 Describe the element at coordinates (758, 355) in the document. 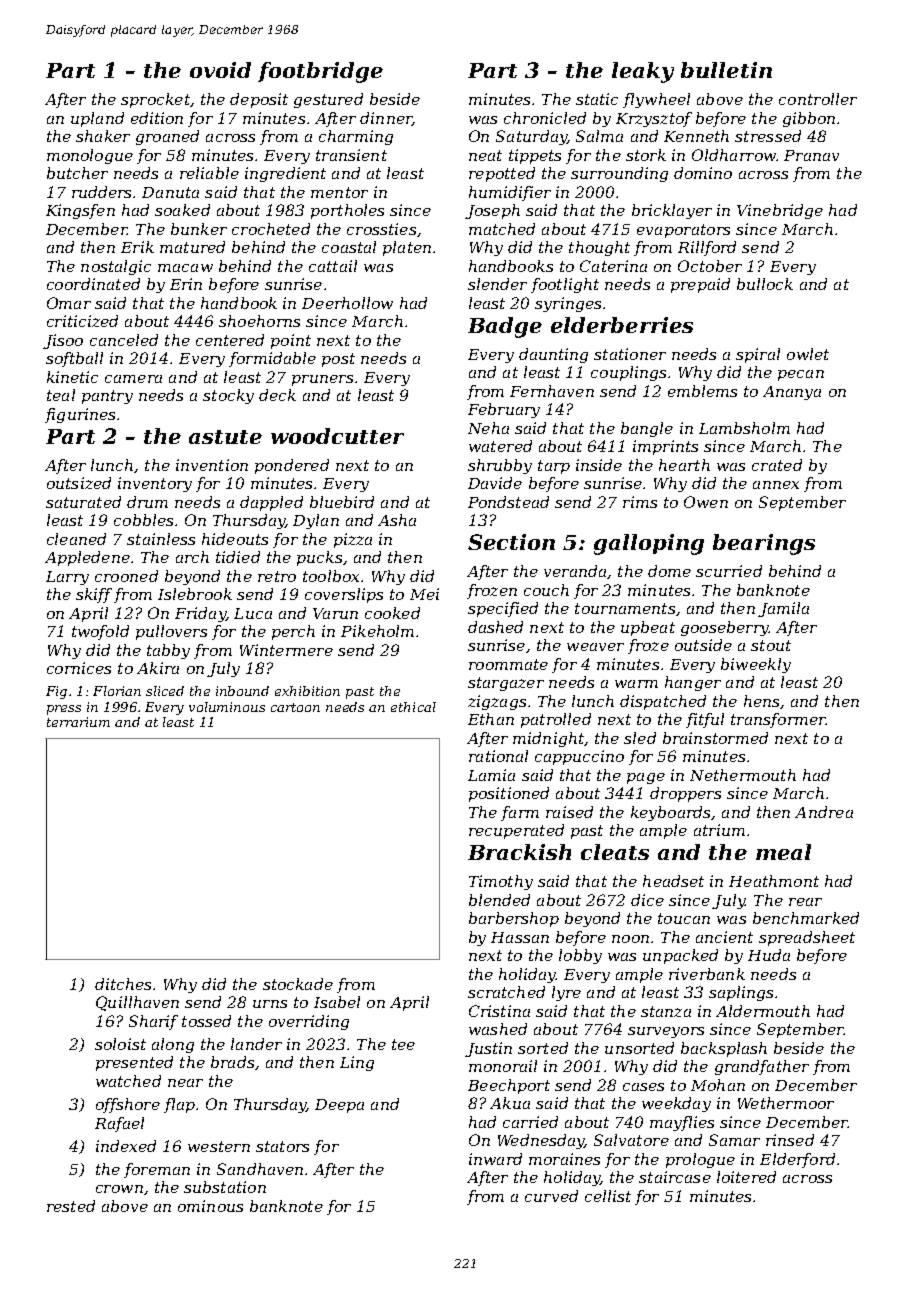

I see `spiral` at that location.
